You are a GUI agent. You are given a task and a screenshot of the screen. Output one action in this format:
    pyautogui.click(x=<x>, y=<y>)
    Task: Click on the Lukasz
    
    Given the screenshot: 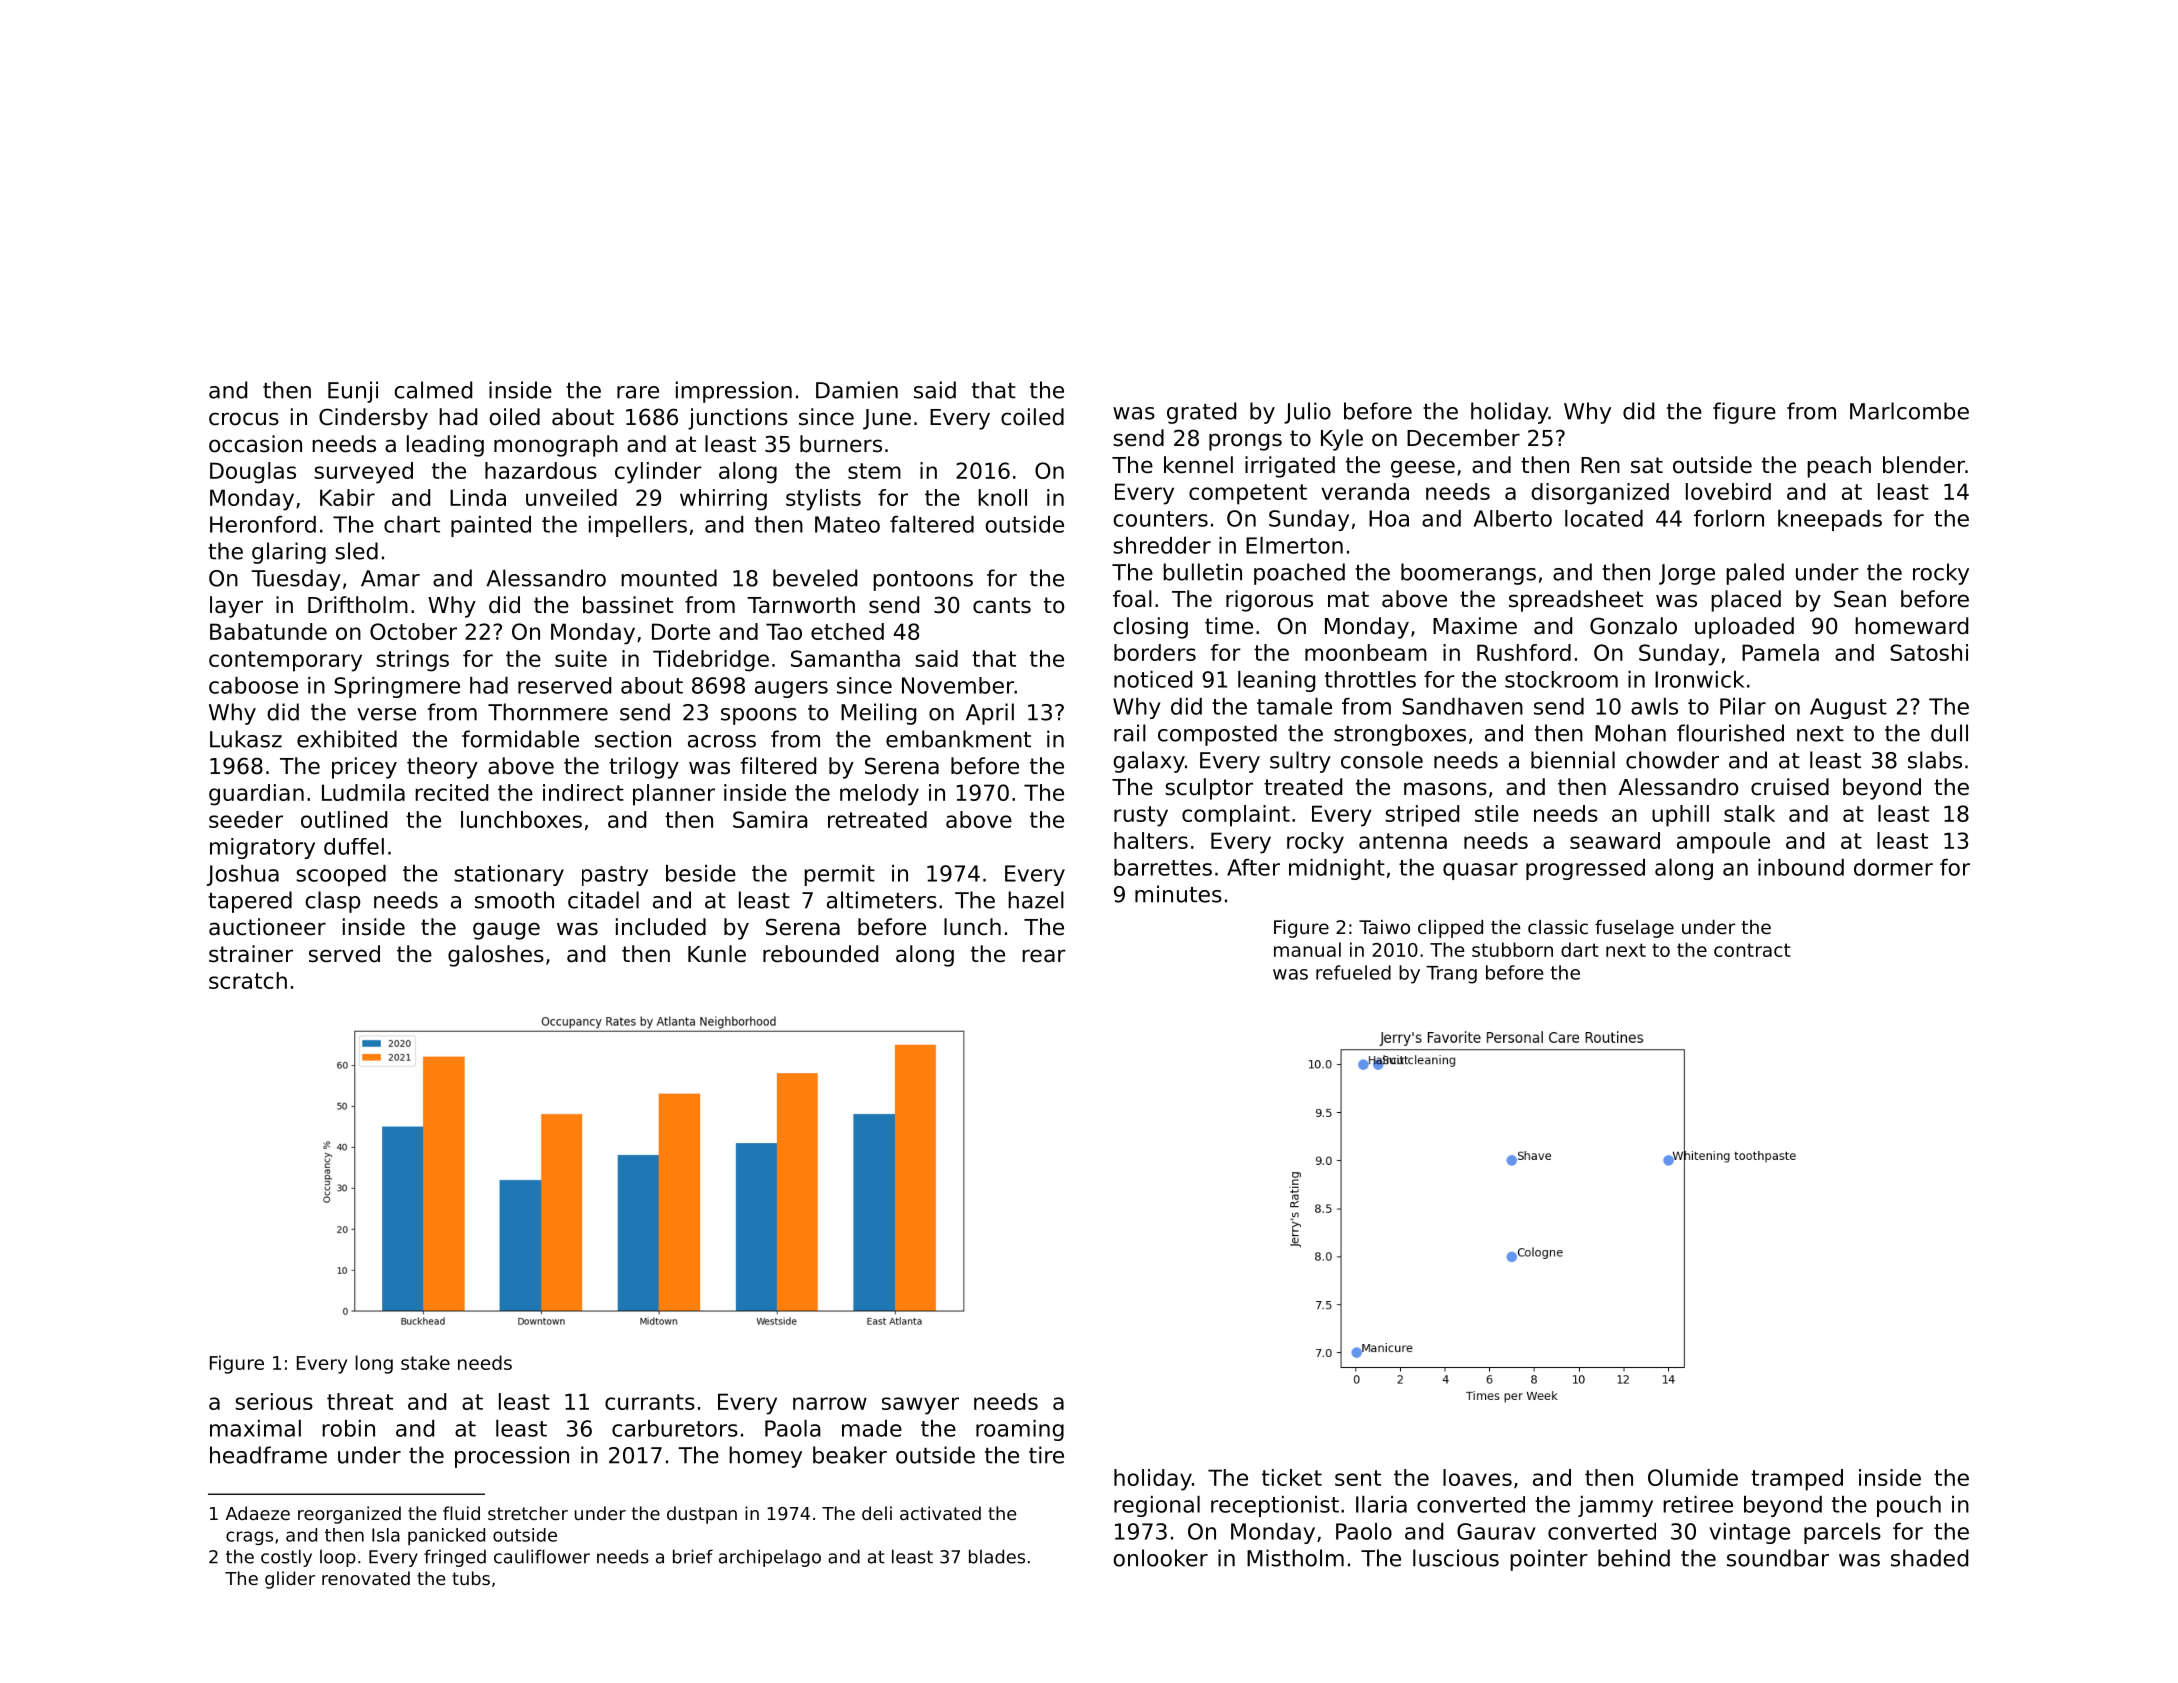 What is the action you would take?
    pyautogui.click(x=246, y=739)
